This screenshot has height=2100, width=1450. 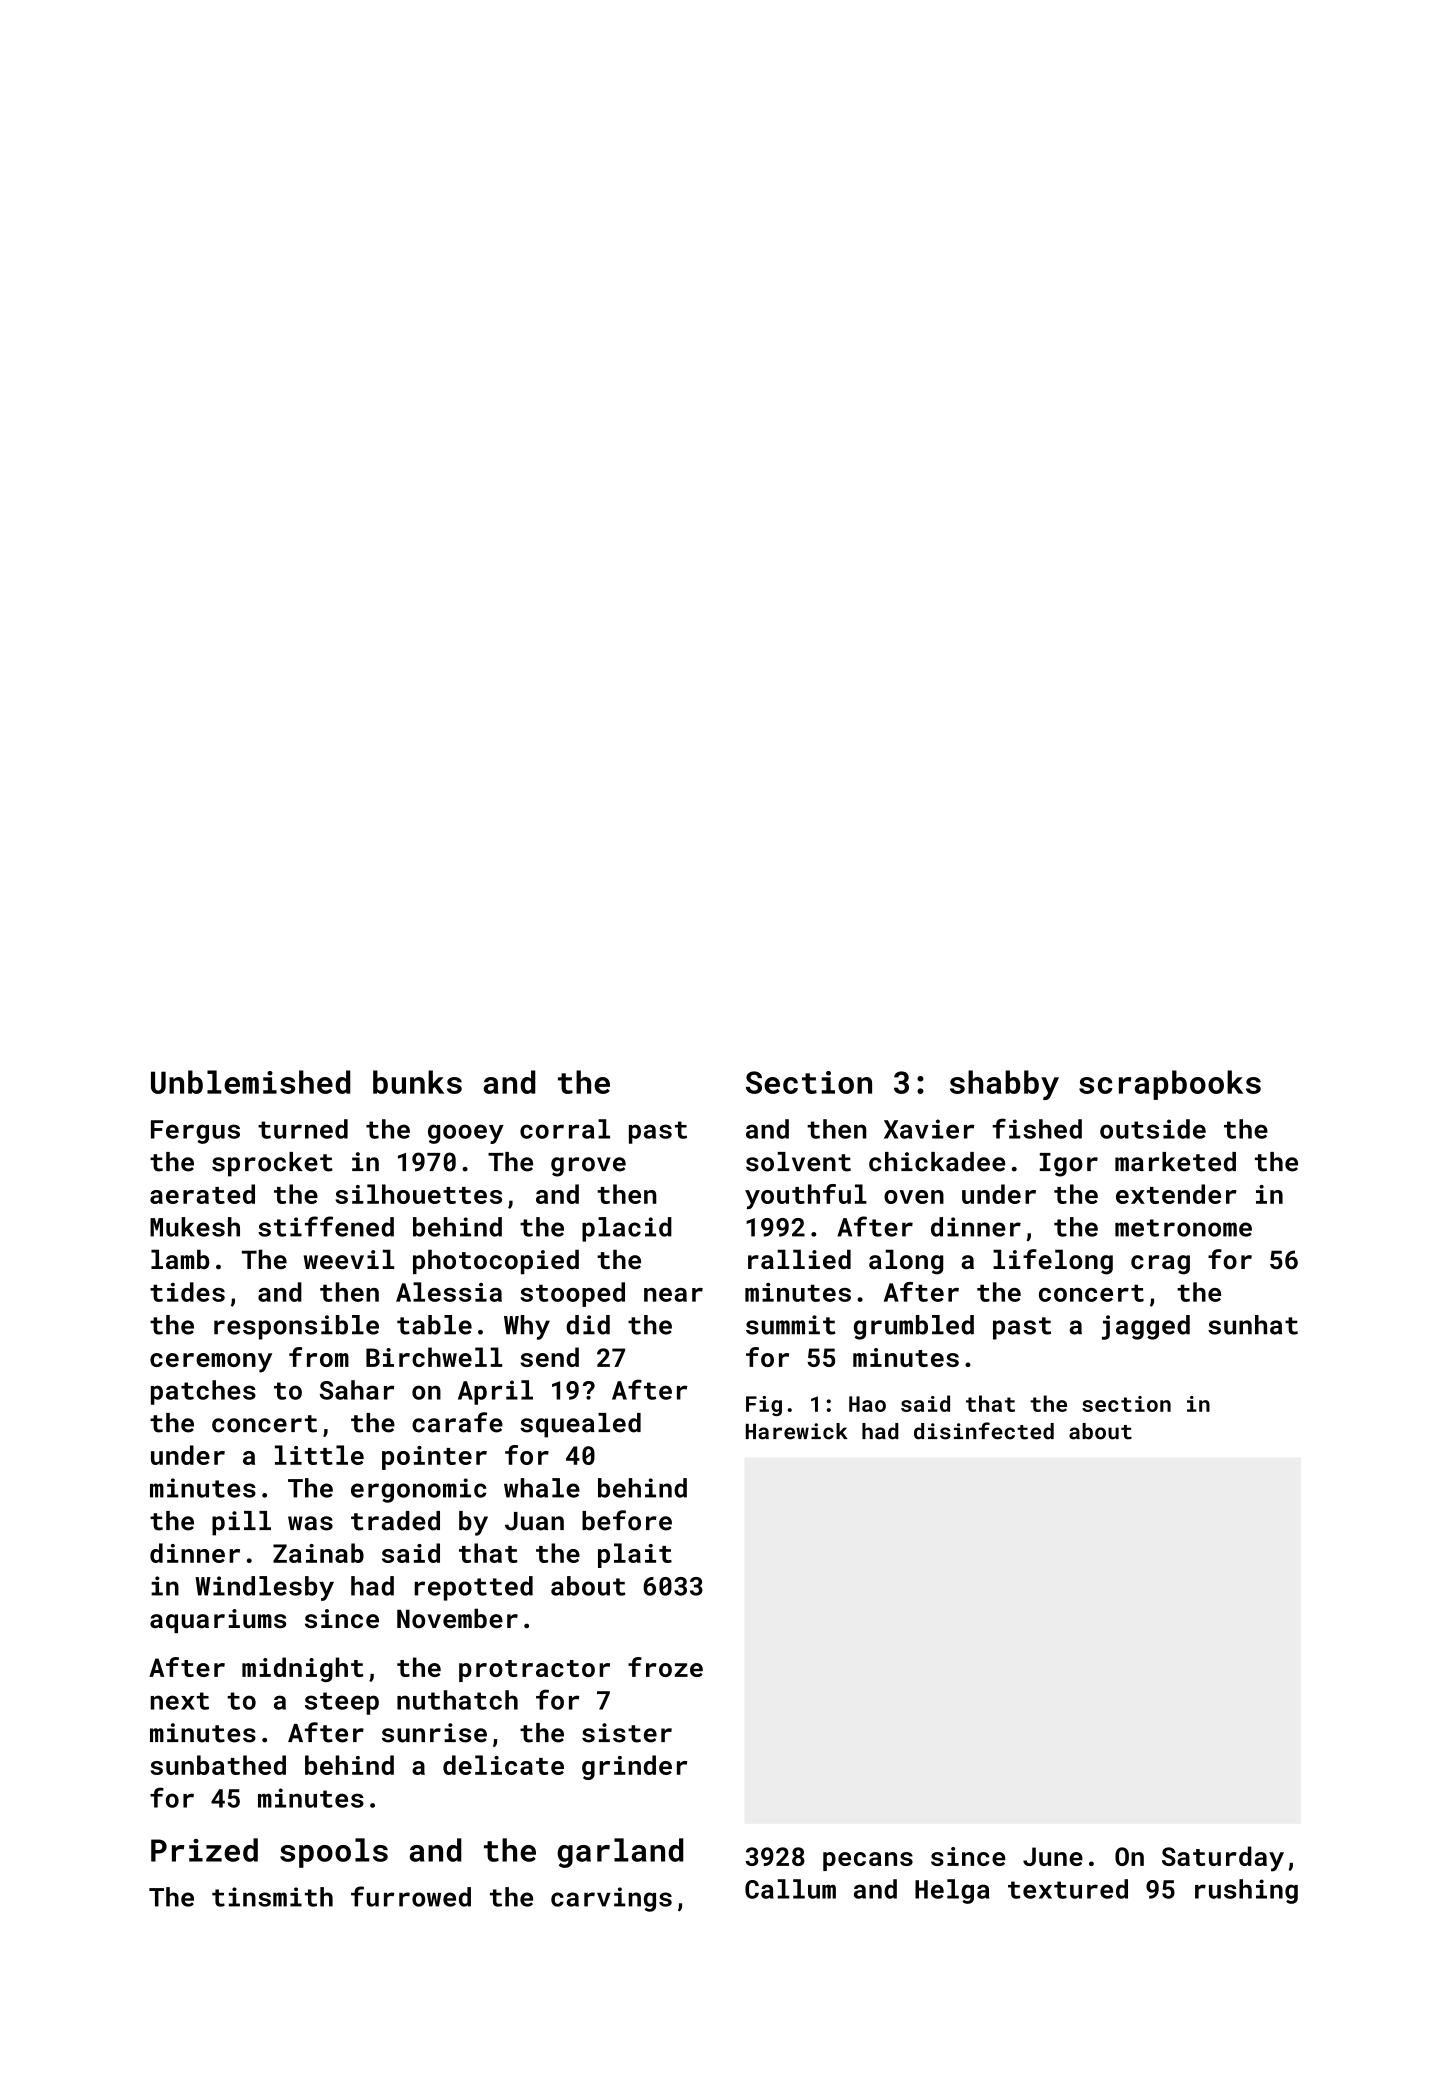 I want to click on Unblemished, so click(x=251, y=1082).
